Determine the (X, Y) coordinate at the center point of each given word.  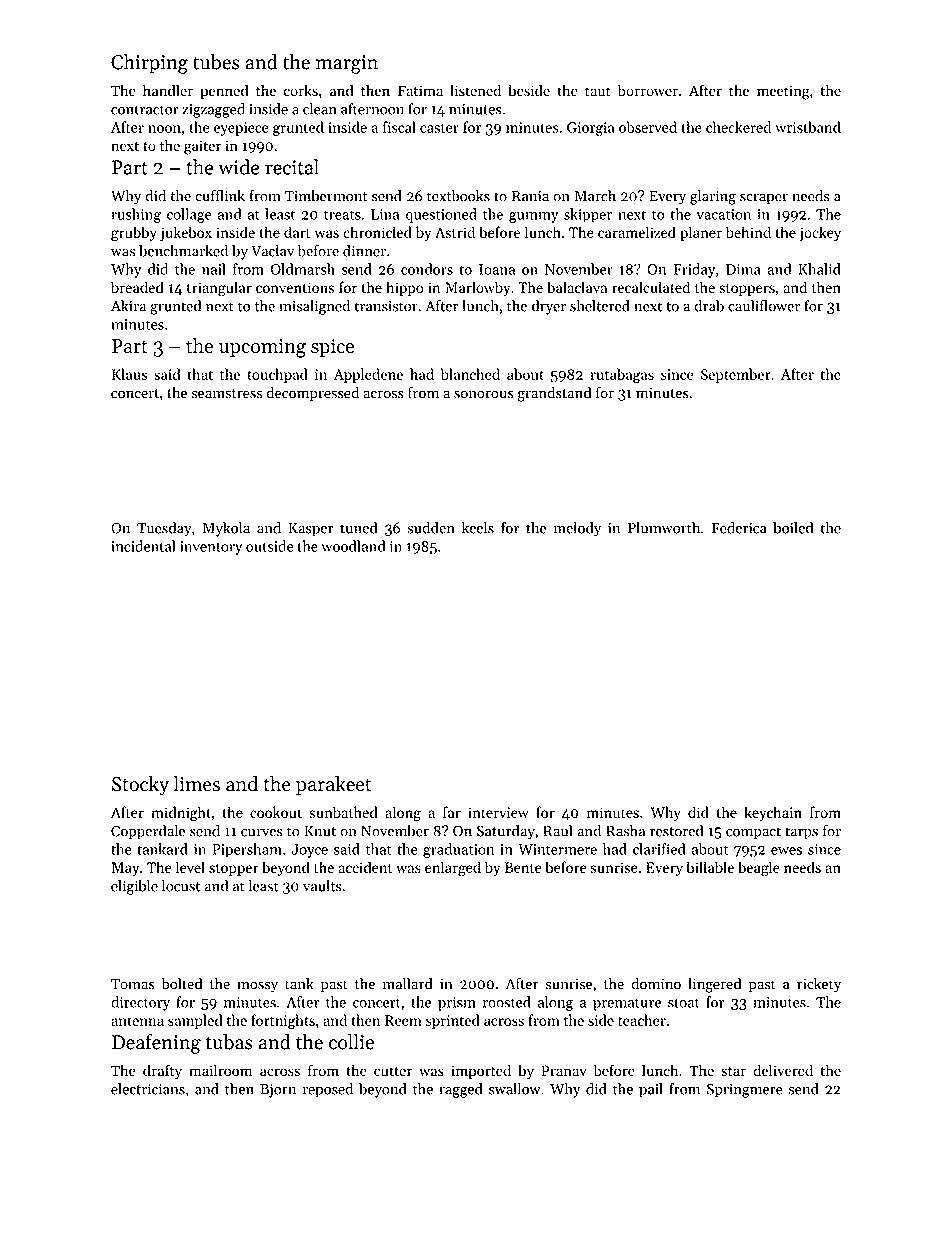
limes (197, 784)
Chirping (149, 64)
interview (498, 812)
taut (598, 91)
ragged (460, 1090)
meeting (783, 92)
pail (651, 1090)
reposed (328, 1090)
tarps (801, 833)
